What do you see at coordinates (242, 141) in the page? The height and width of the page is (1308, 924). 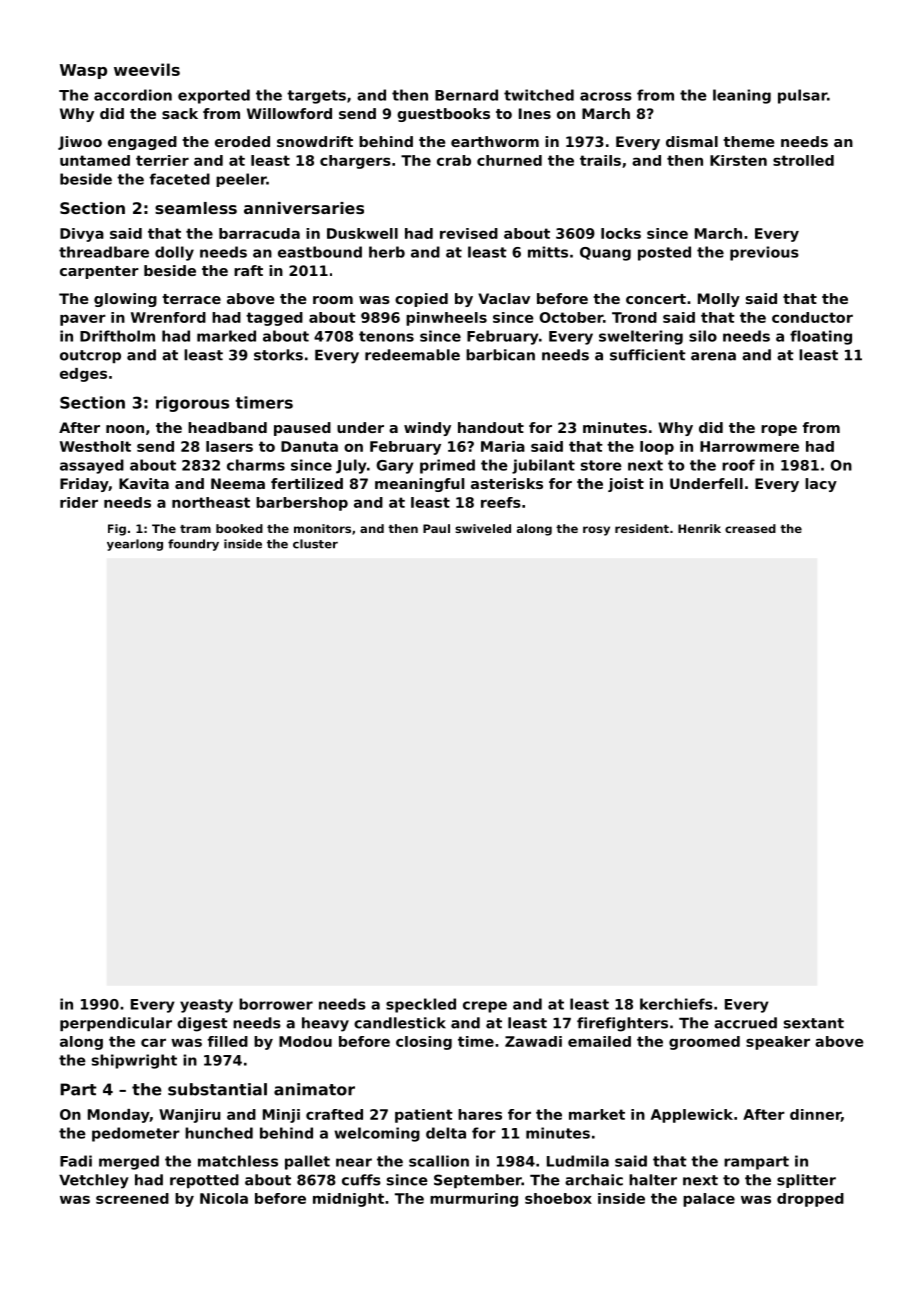 I see `eroded` at bounding box center [242, 141].
